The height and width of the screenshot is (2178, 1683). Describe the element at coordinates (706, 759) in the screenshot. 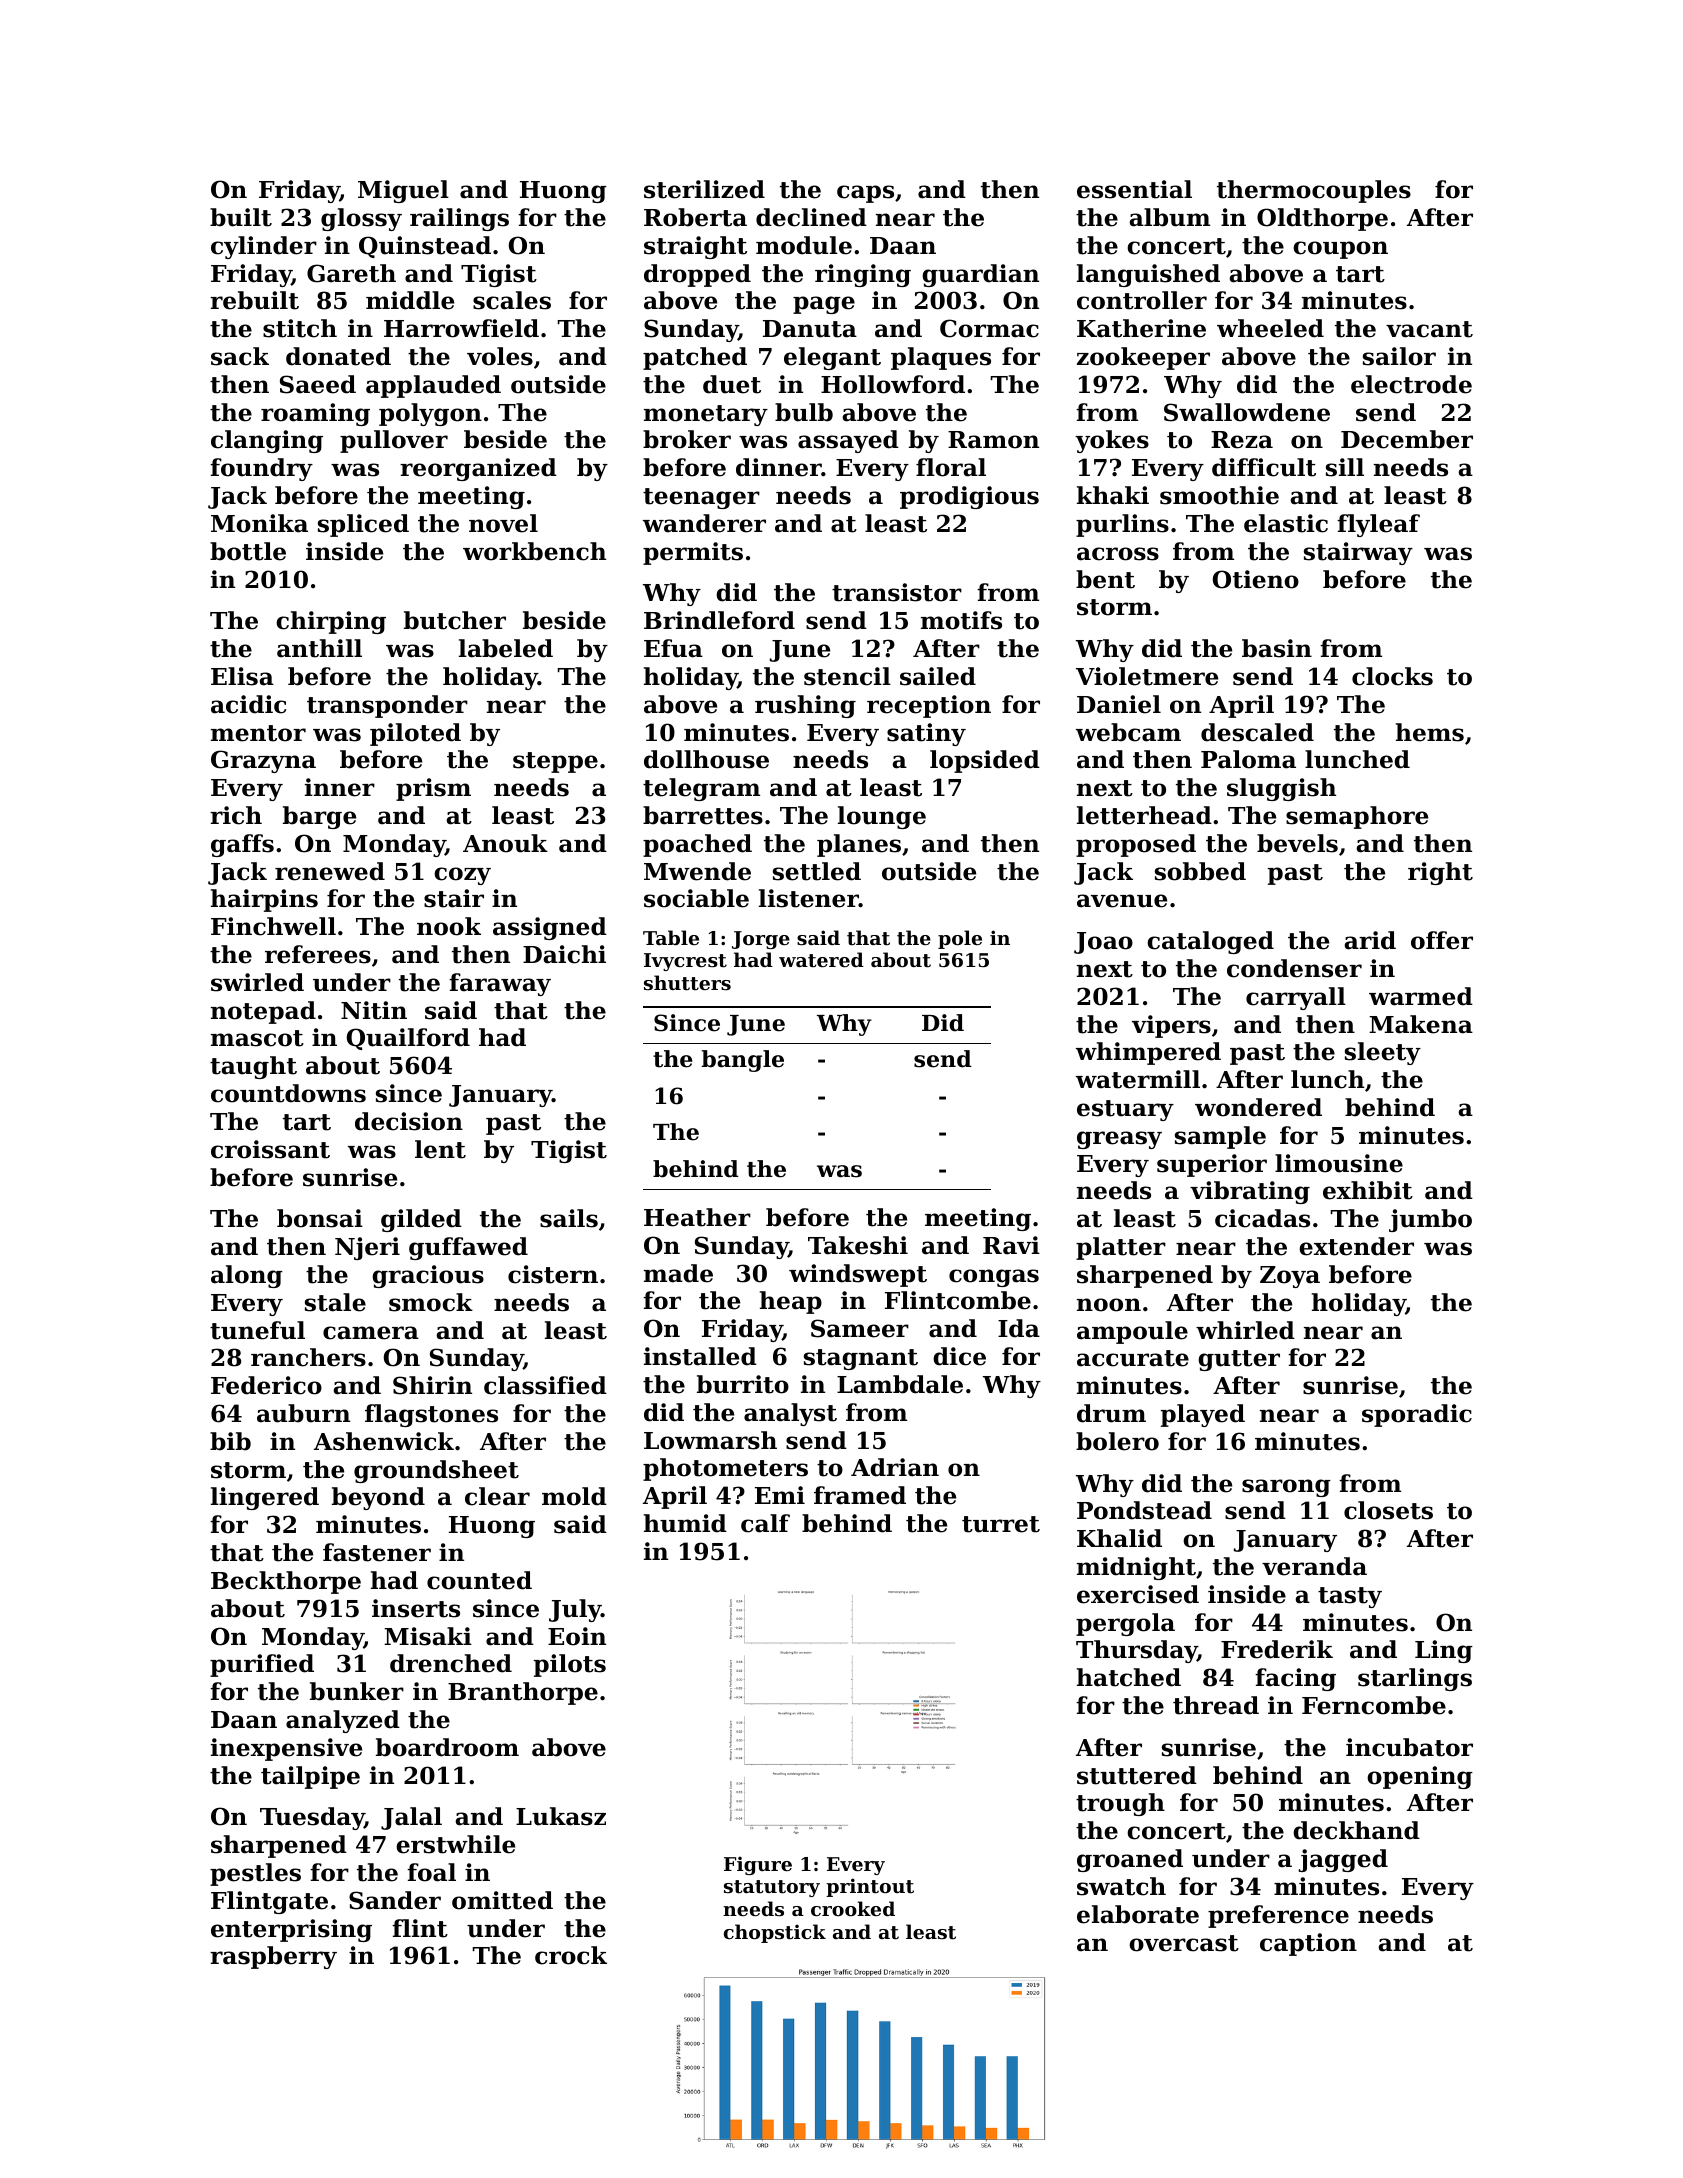

I see `dollhouse` at that location.
